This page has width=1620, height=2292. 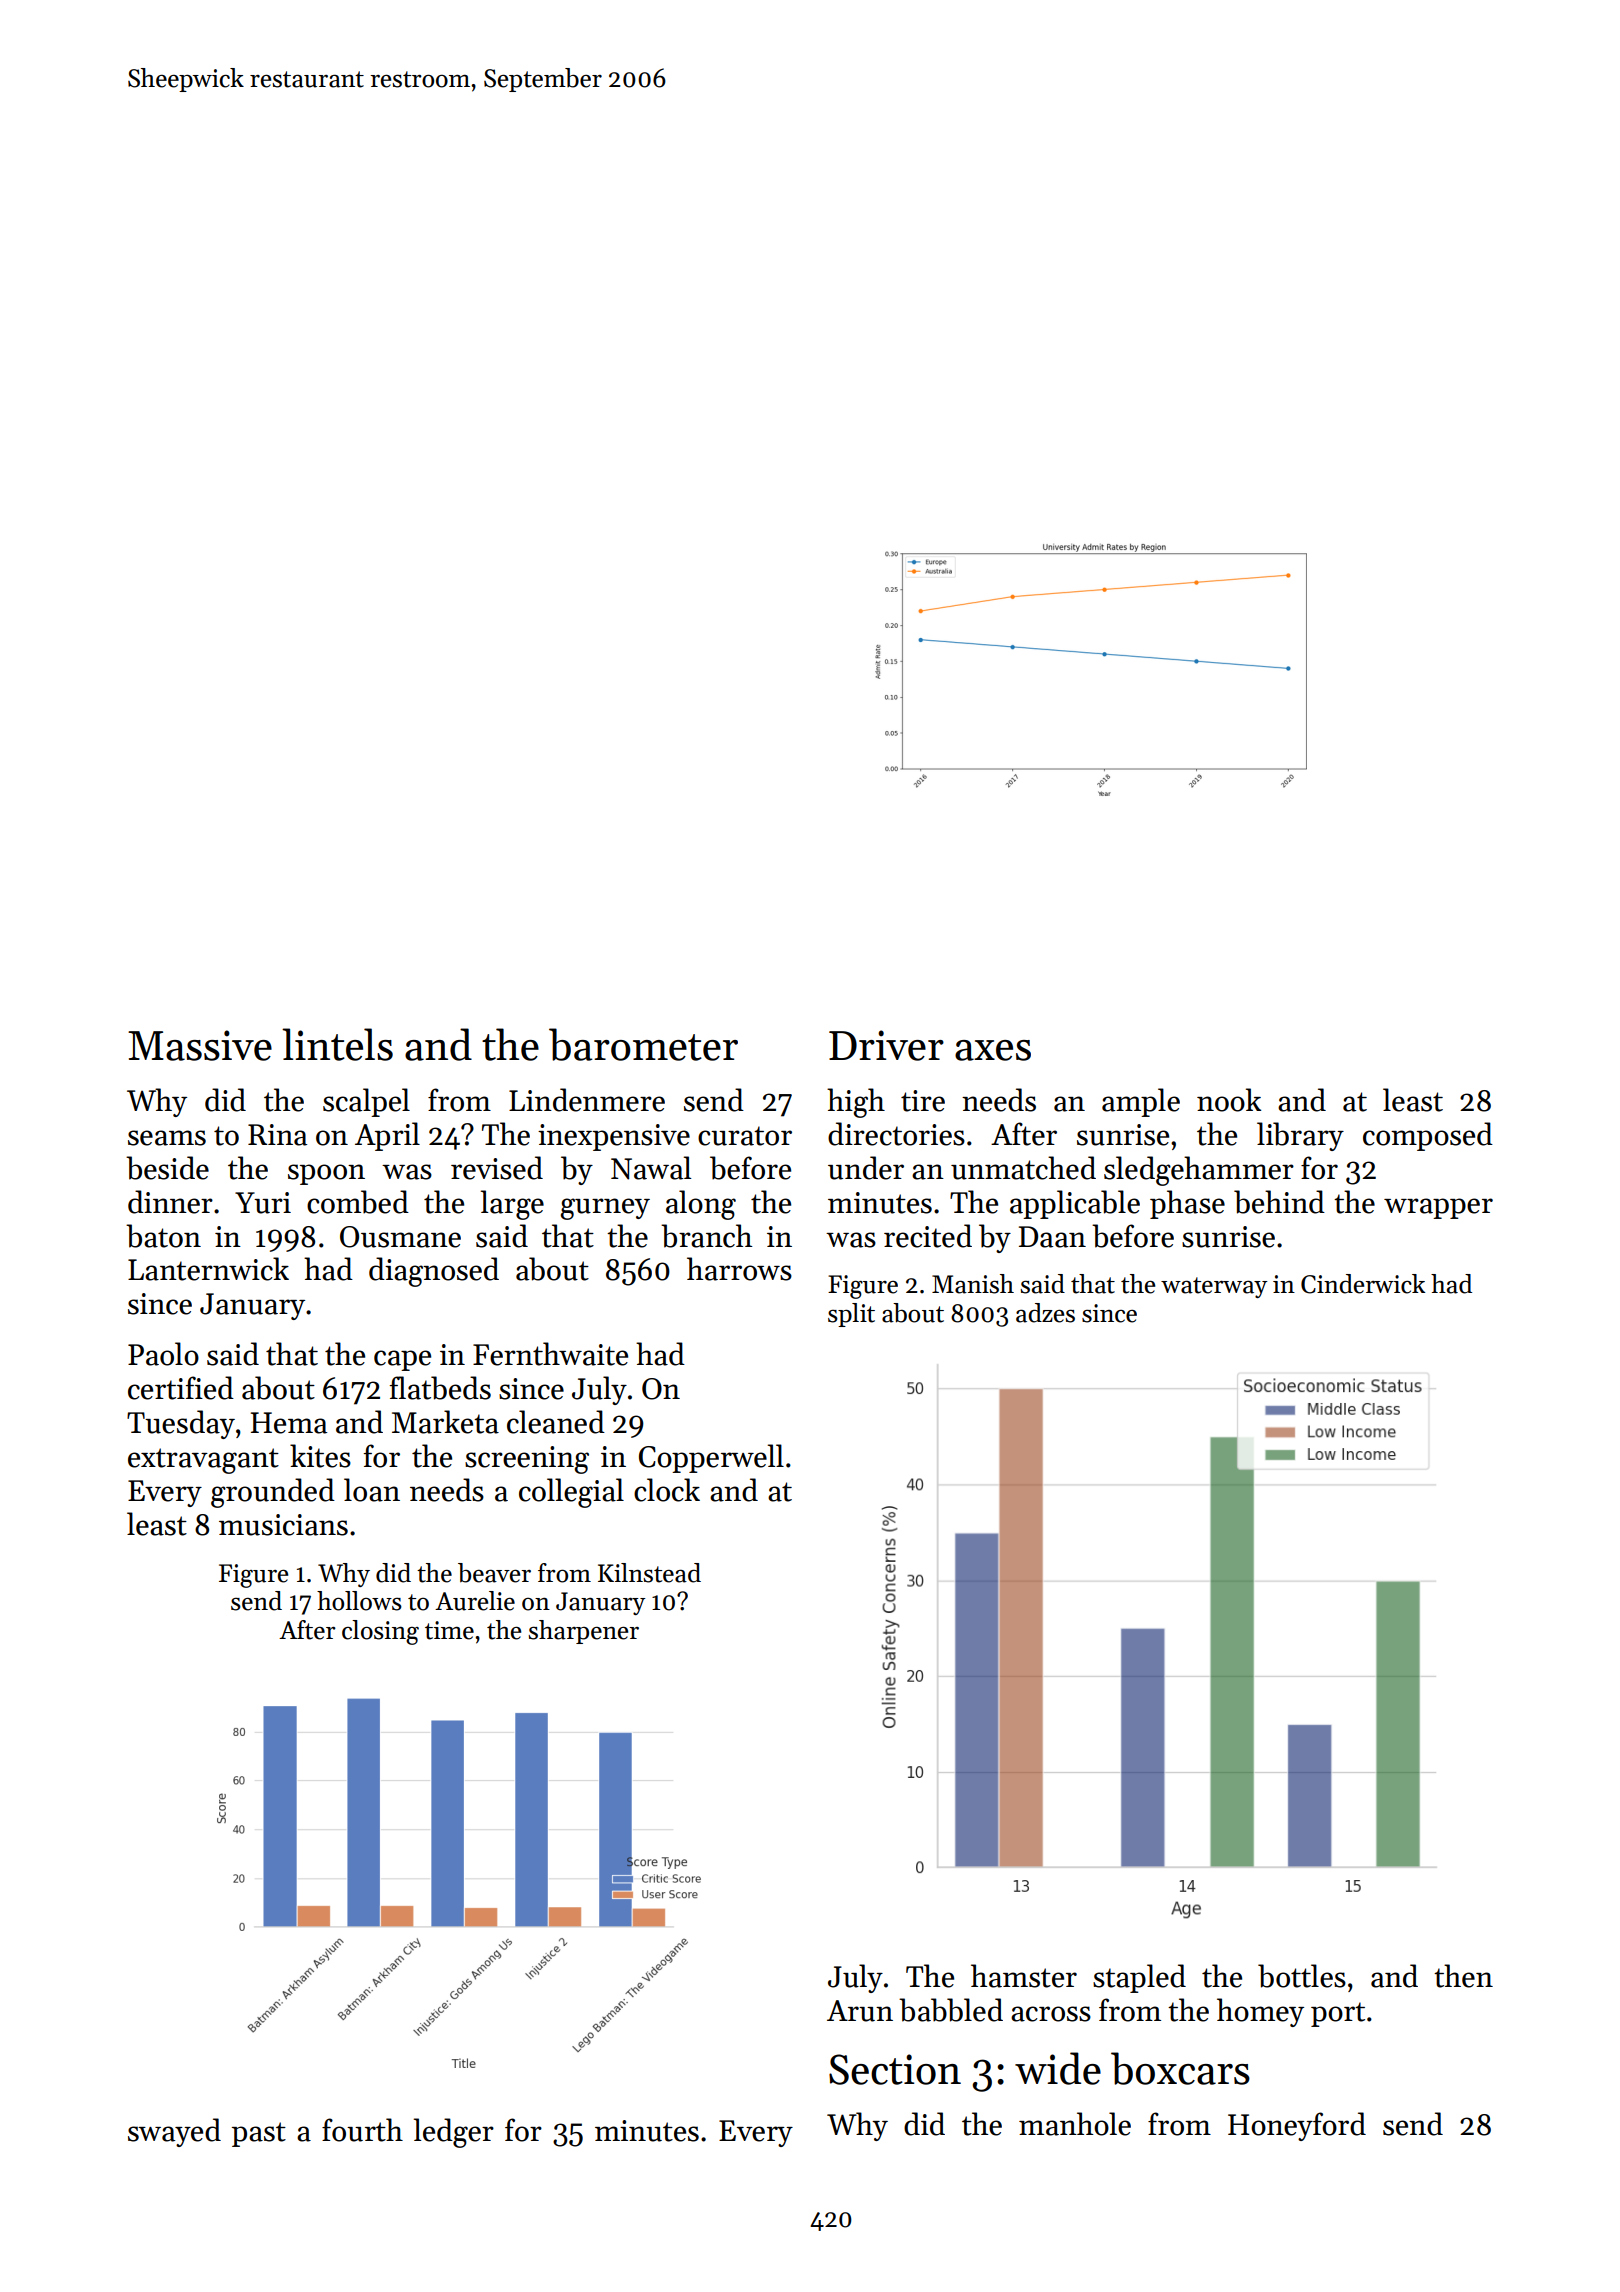 I want to click on Copperwell, so click(x=711, y=1458).
